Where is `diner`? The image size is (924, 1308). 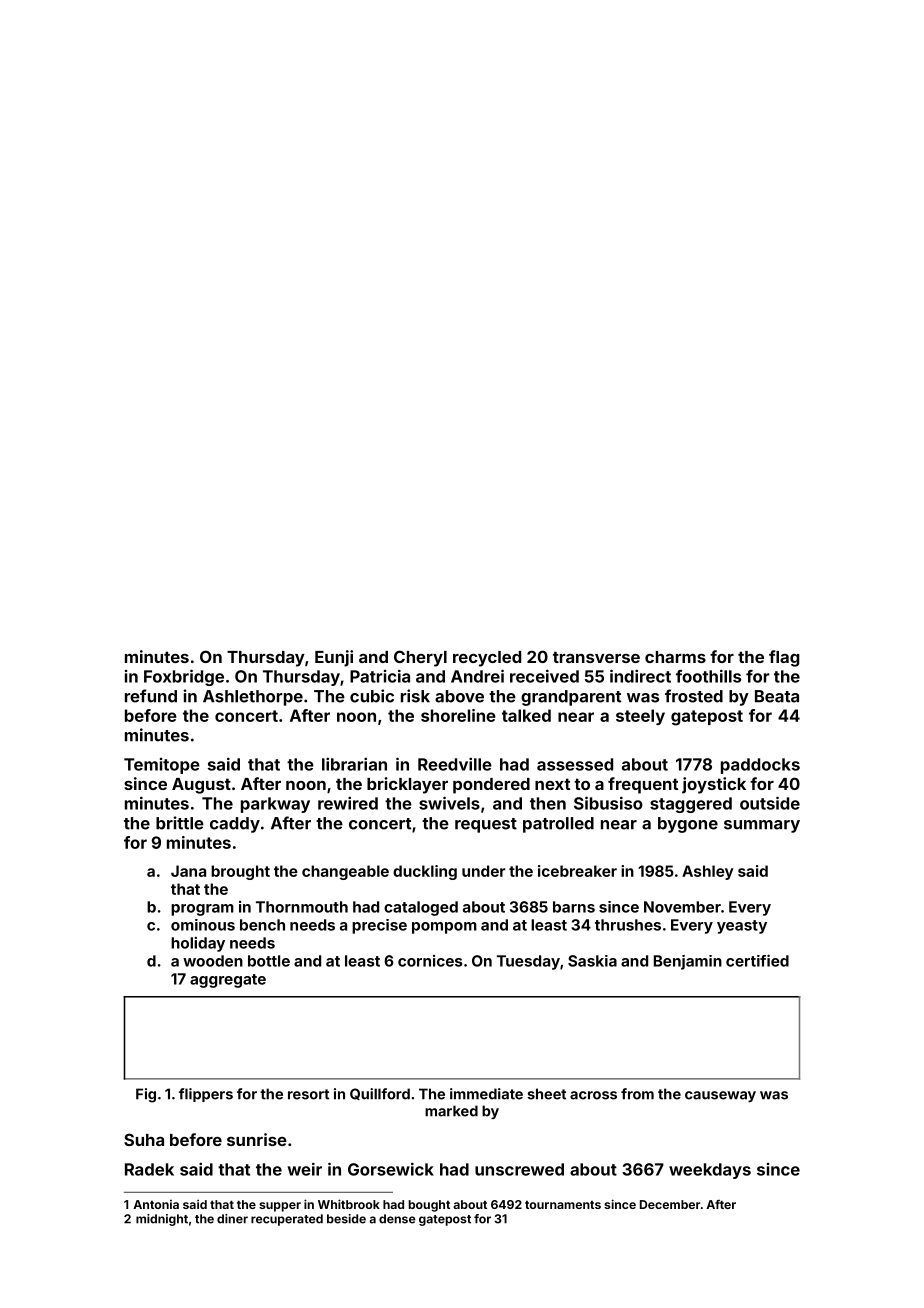 diner is located at coordinates (232, 1219).
